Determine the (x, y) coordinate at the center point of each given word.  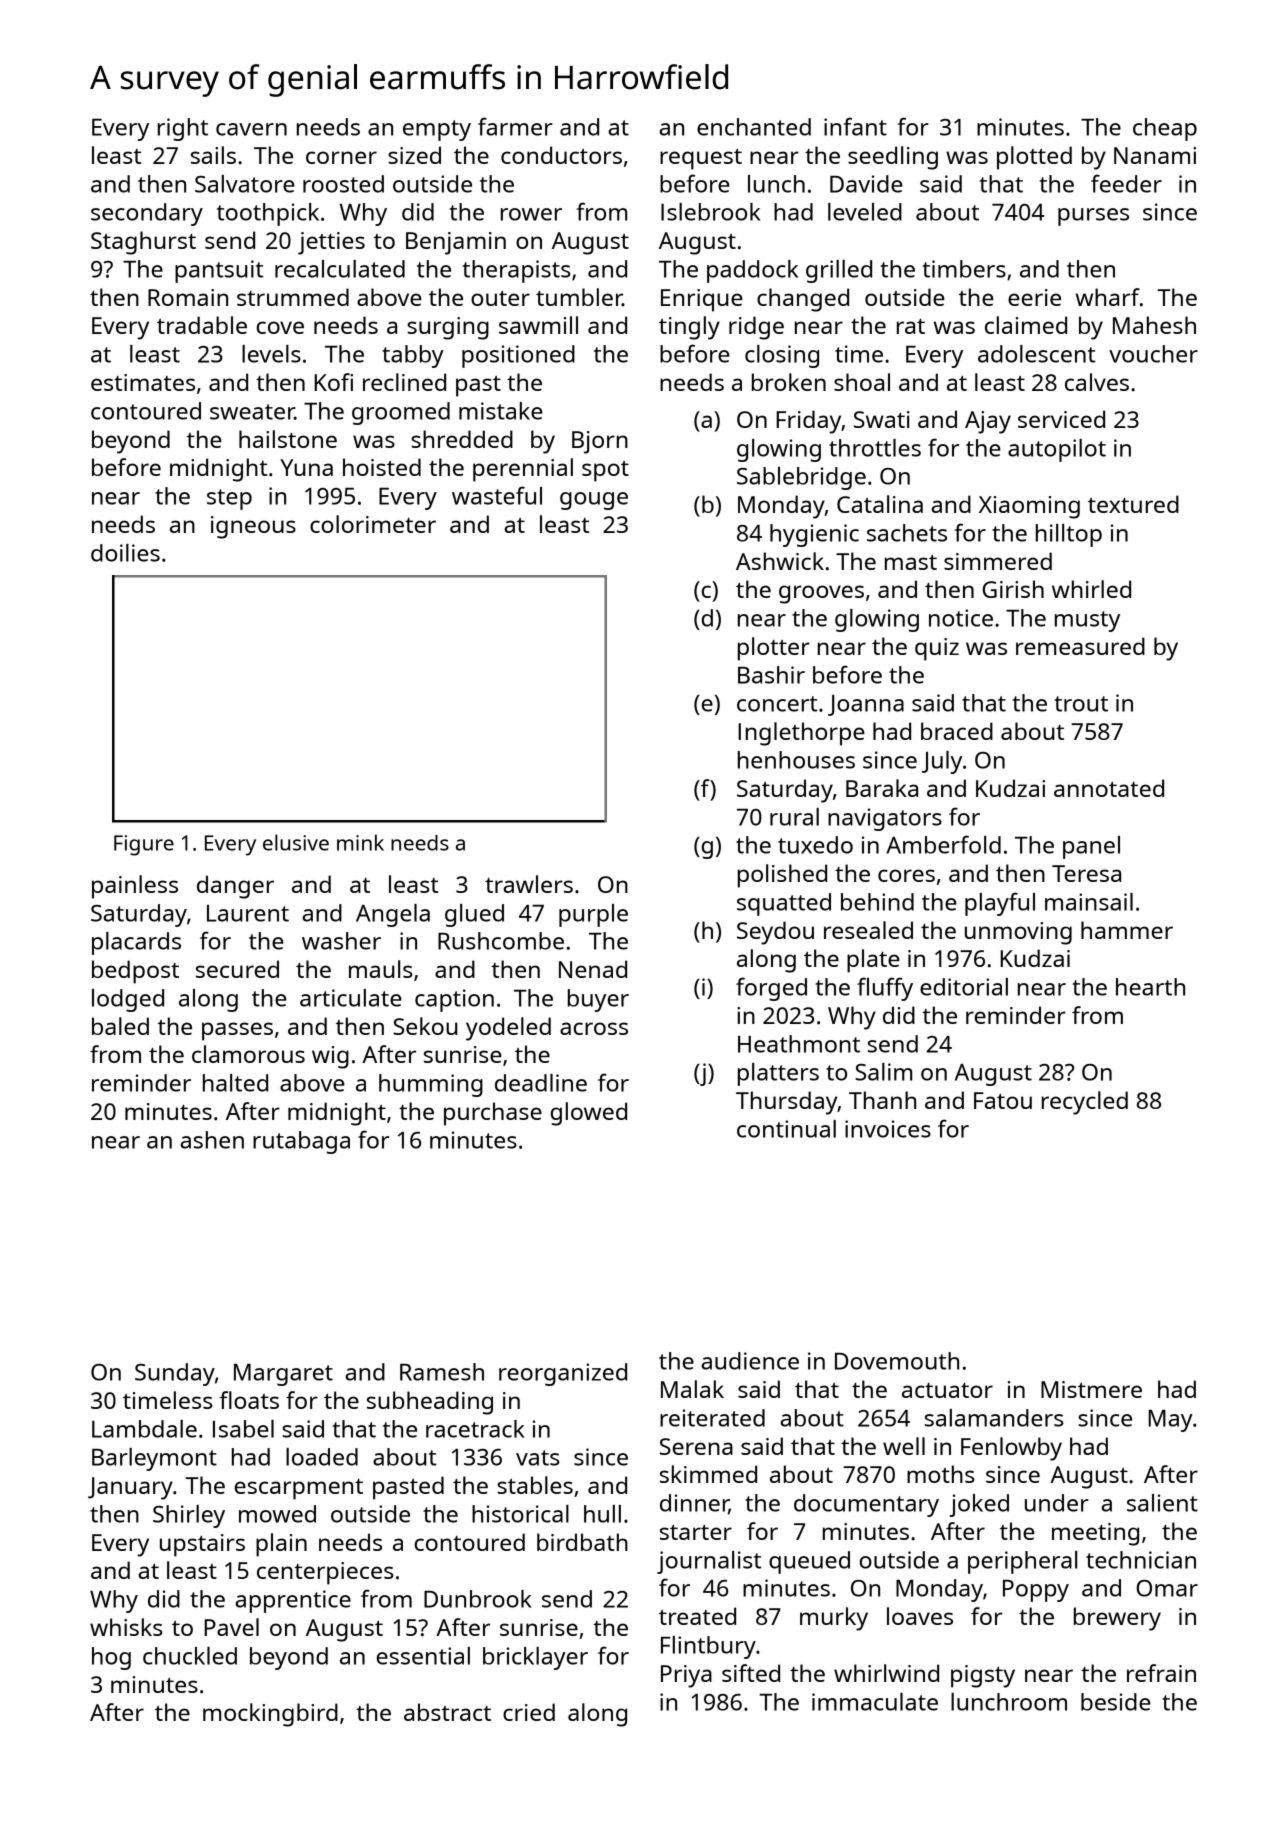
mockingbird (270, 1715)
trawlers (529, 884)
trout (1081, 704)
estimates (143, 382)
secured (237, 969)
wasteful (497, 495)
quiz (937, 649)
